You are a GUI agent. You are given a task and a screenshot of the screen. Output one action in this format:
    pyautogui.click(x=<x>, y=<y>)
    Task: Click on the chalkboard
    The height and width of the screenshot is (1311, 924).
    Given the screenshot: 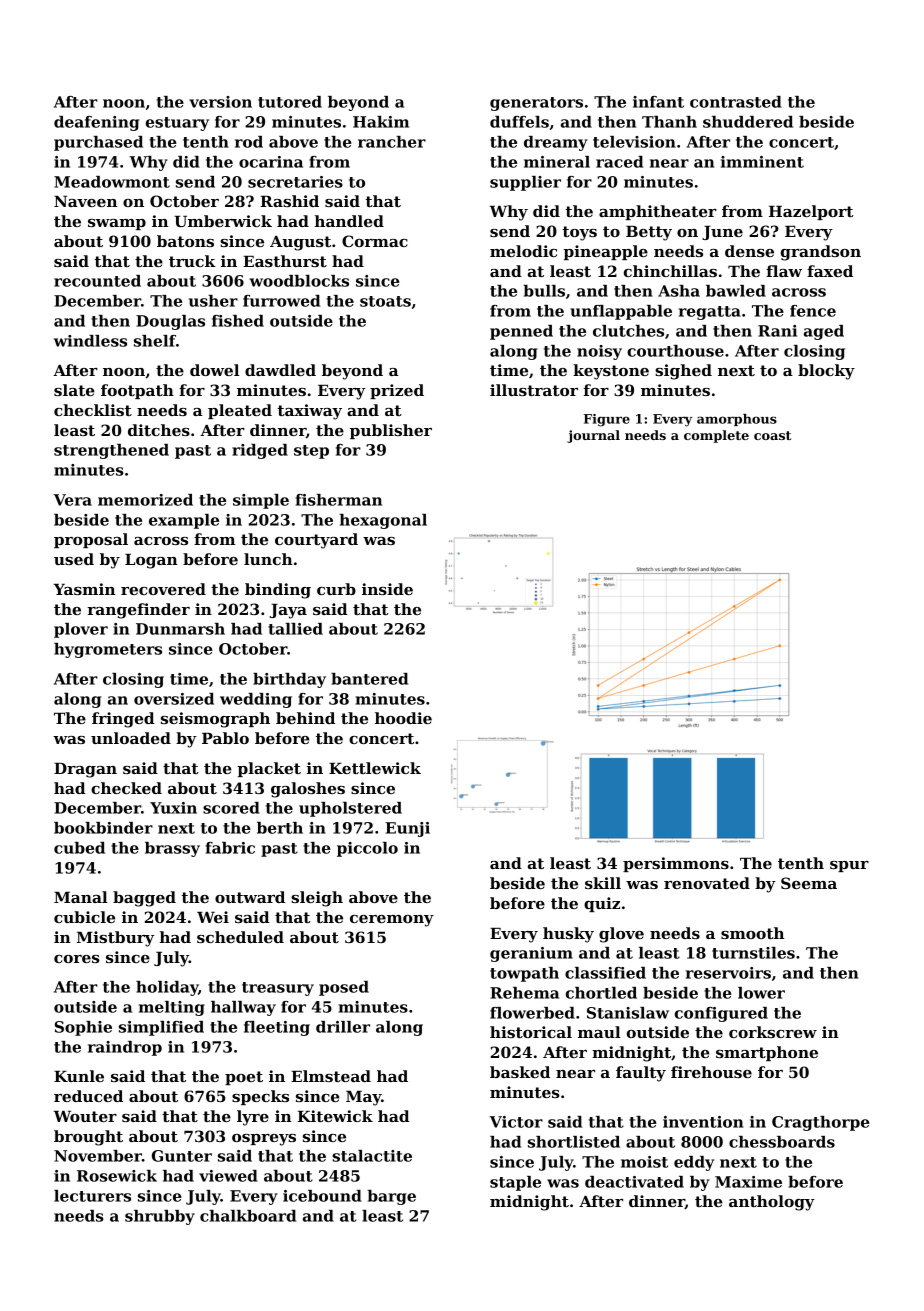 What is the action you would take?
    pyautogui.click(x=248, y=1216)
